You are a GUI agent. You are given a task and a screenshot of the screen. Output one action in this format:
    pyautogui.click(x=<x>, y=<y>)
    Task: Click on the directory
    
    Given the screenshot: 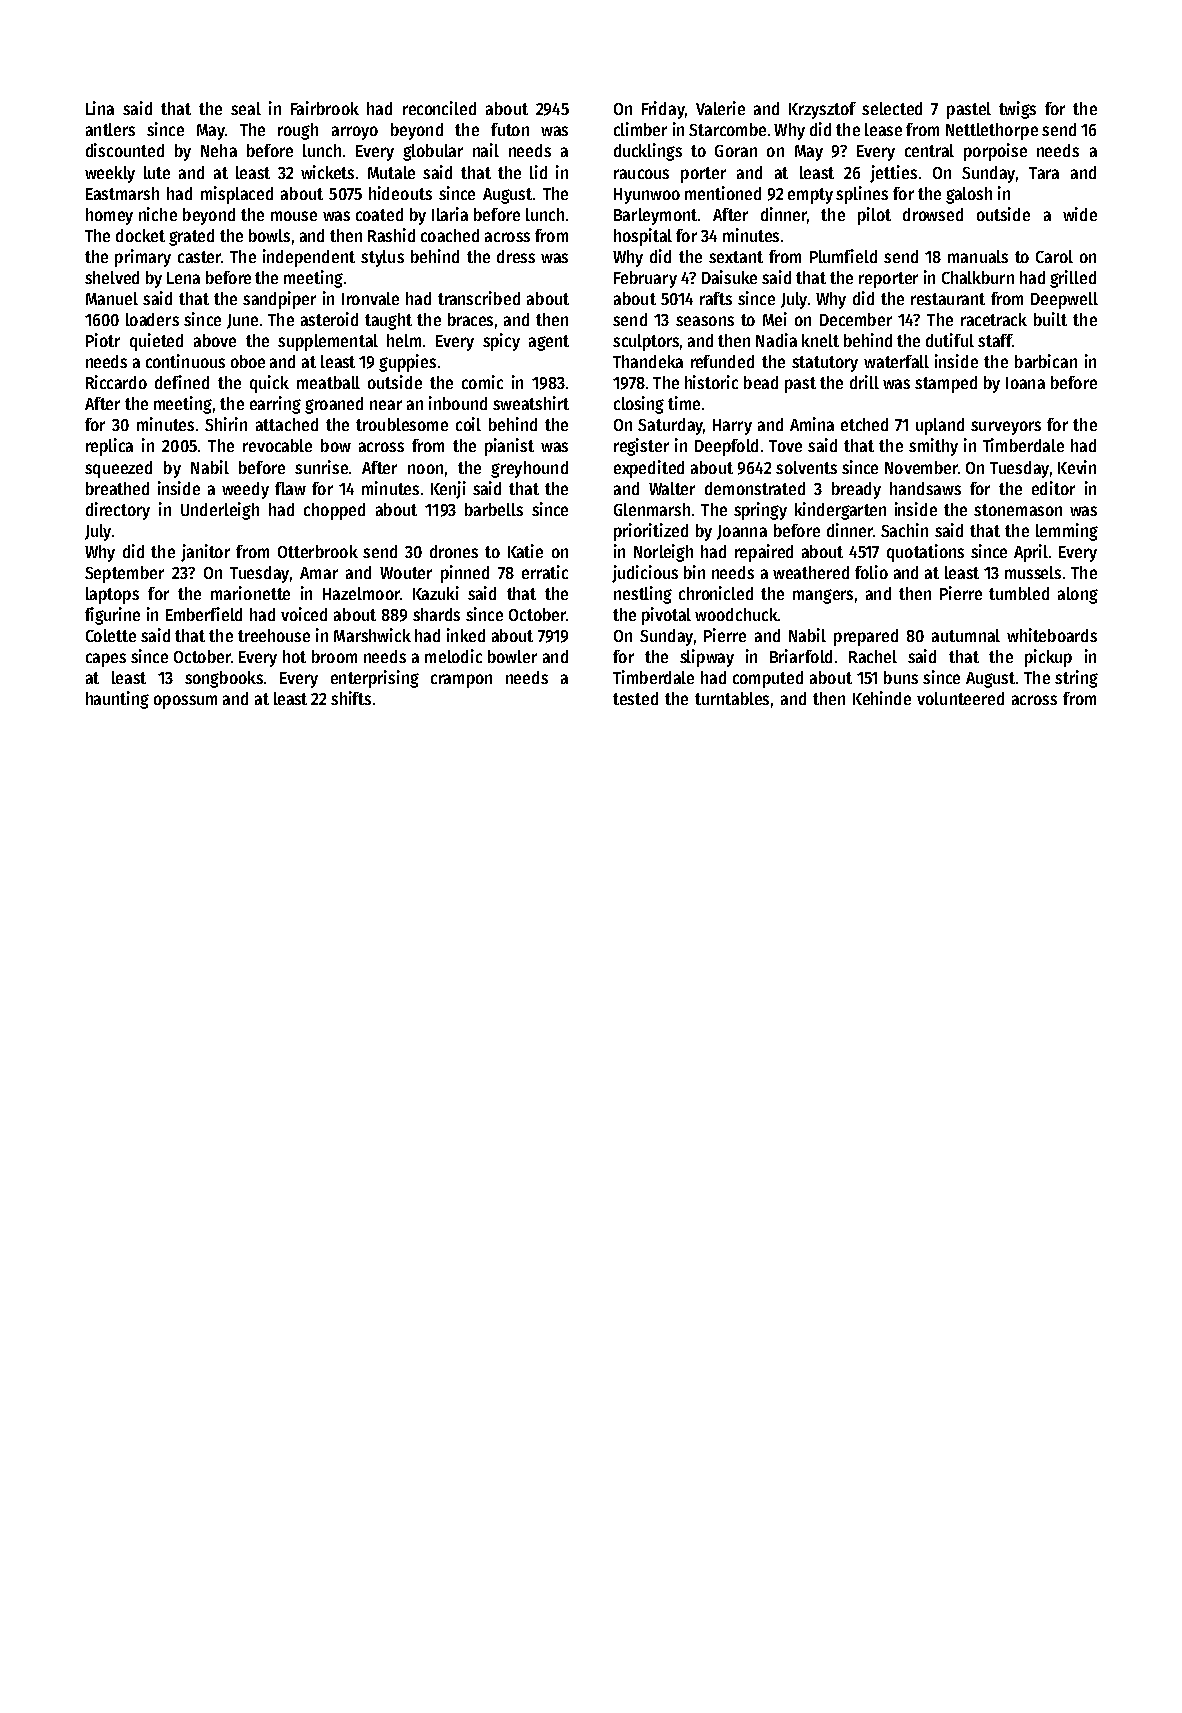 What is the action you would take?
    pyautogui.click(x=118, y=511)
